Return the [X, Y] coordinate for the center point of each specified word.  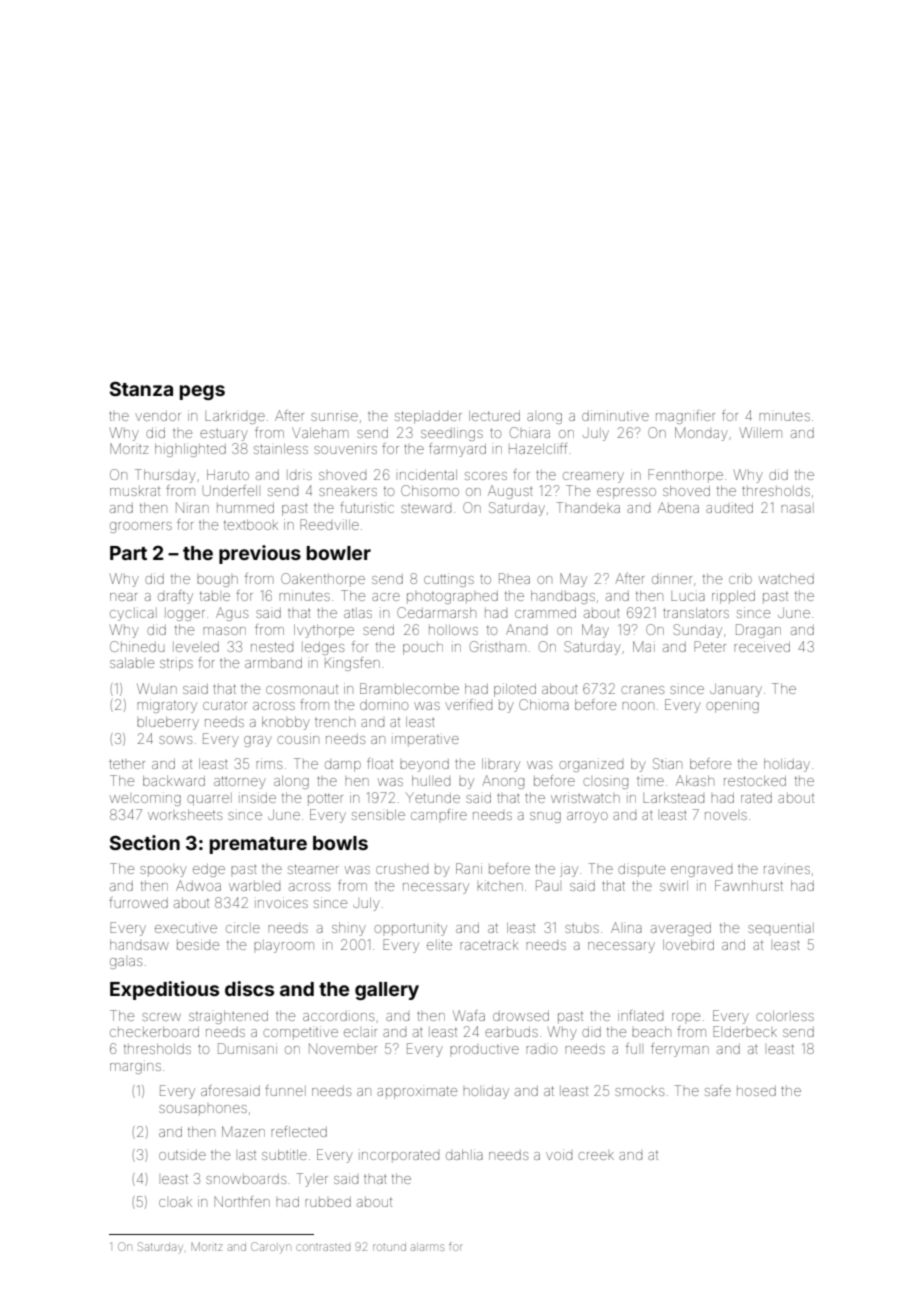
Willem [761, 432]
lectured [494, 416]
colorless [785, 1016]
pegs [202, 392]
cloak [175, 1202]
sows [175, 740]
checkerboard [154, 1032]
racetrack [489, 945]
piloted [515, 690]
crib [740, 578]
